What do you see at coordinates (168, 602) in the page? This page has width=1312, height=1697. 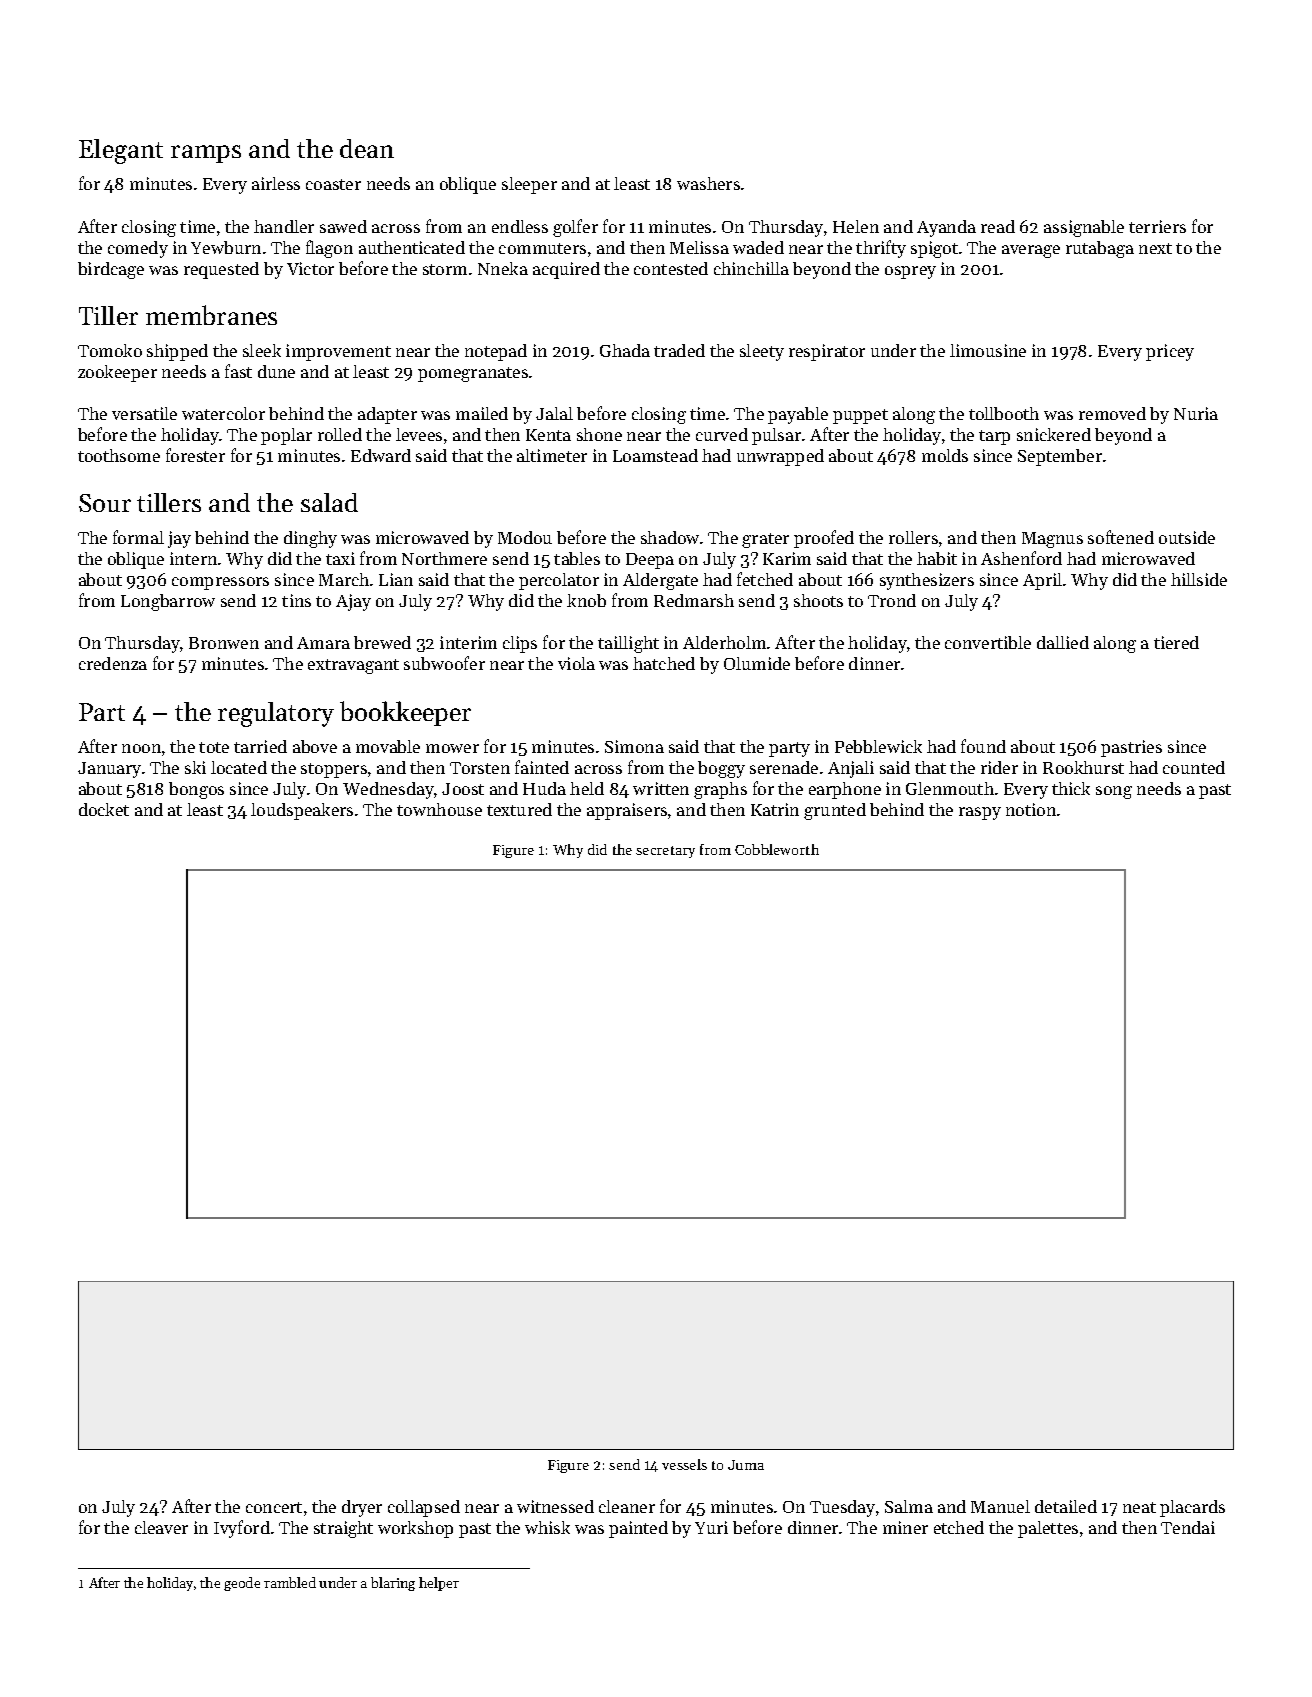 I see `Longbarrow` at bounding box center [168, 602].
